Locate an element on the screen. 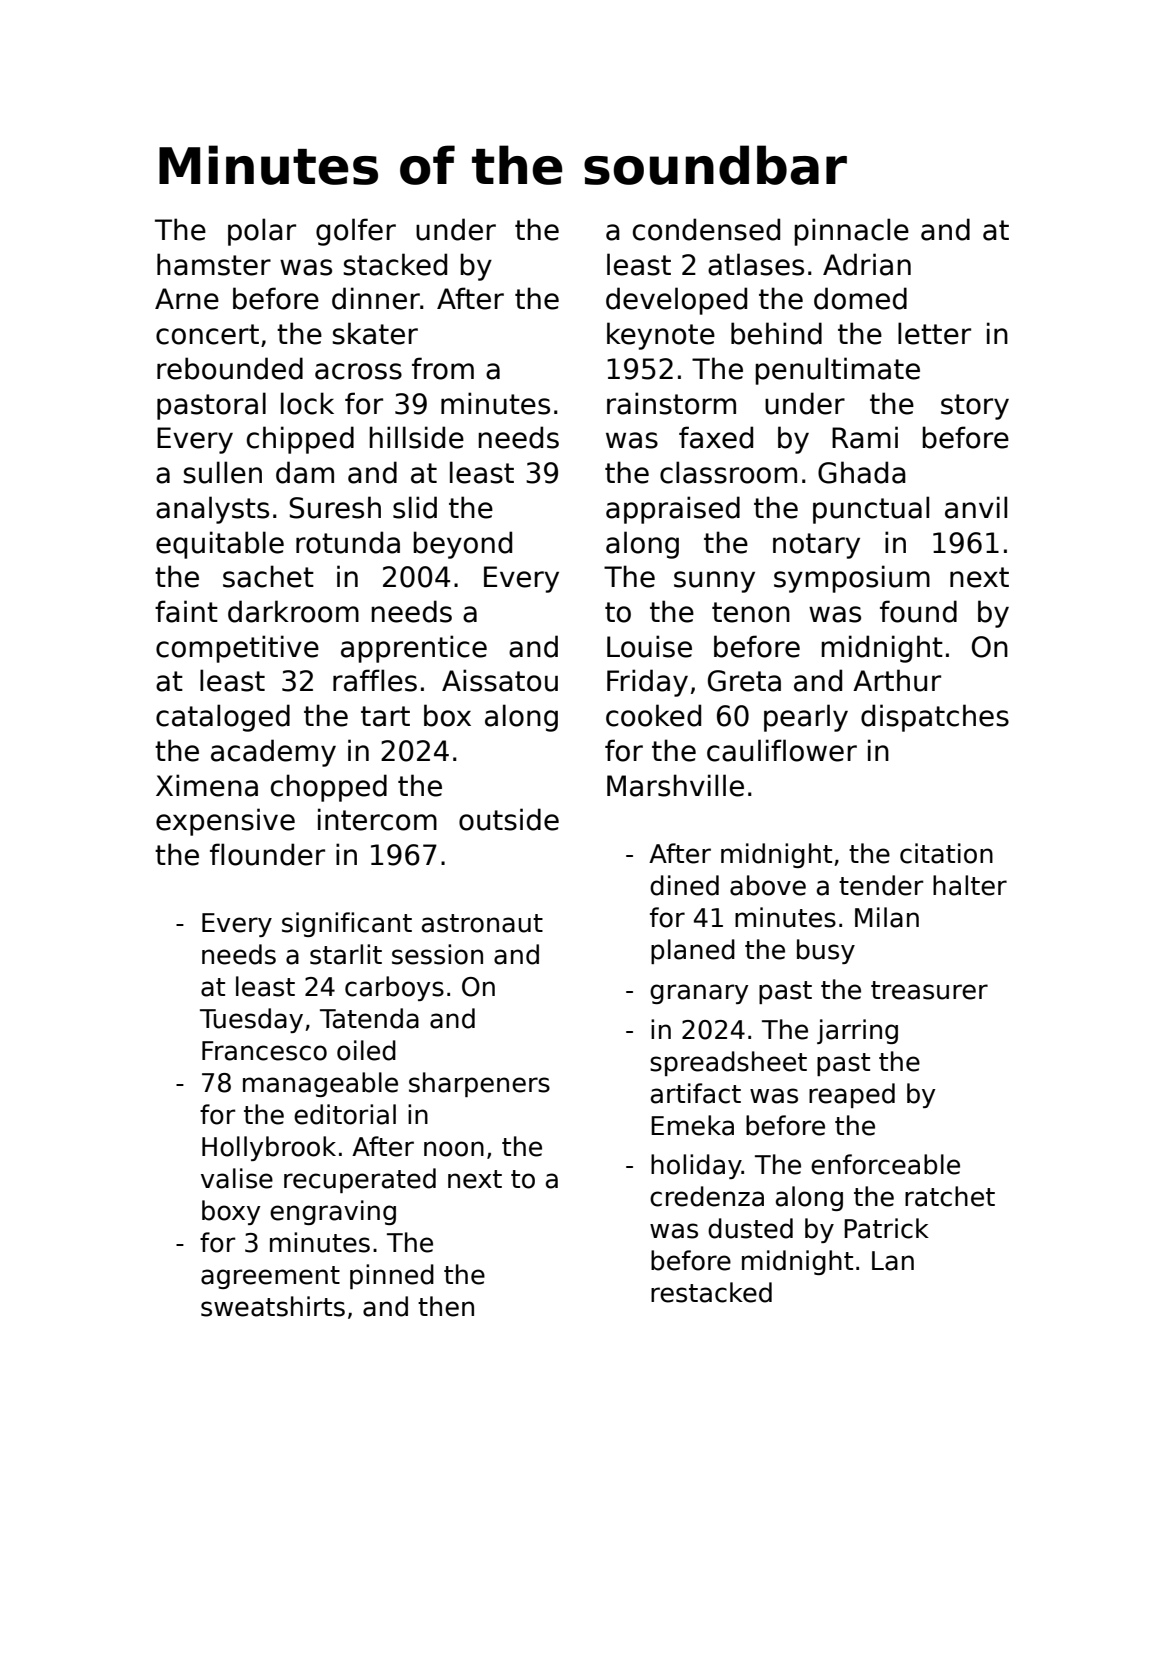  from is located at coordinates (443, 368).
